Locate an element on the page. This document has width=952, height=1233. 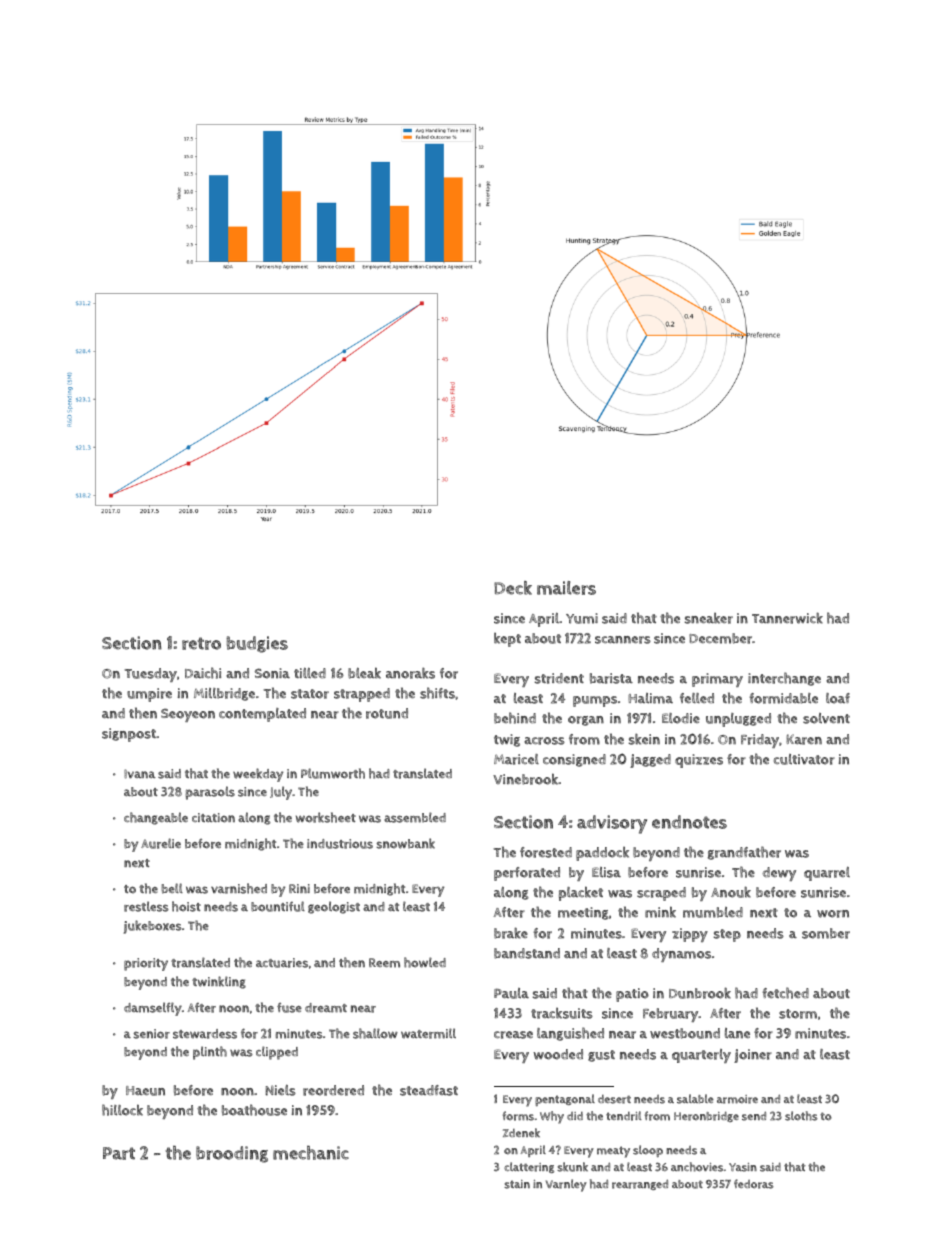
quarterly is located at coordinates (701, 1056).
